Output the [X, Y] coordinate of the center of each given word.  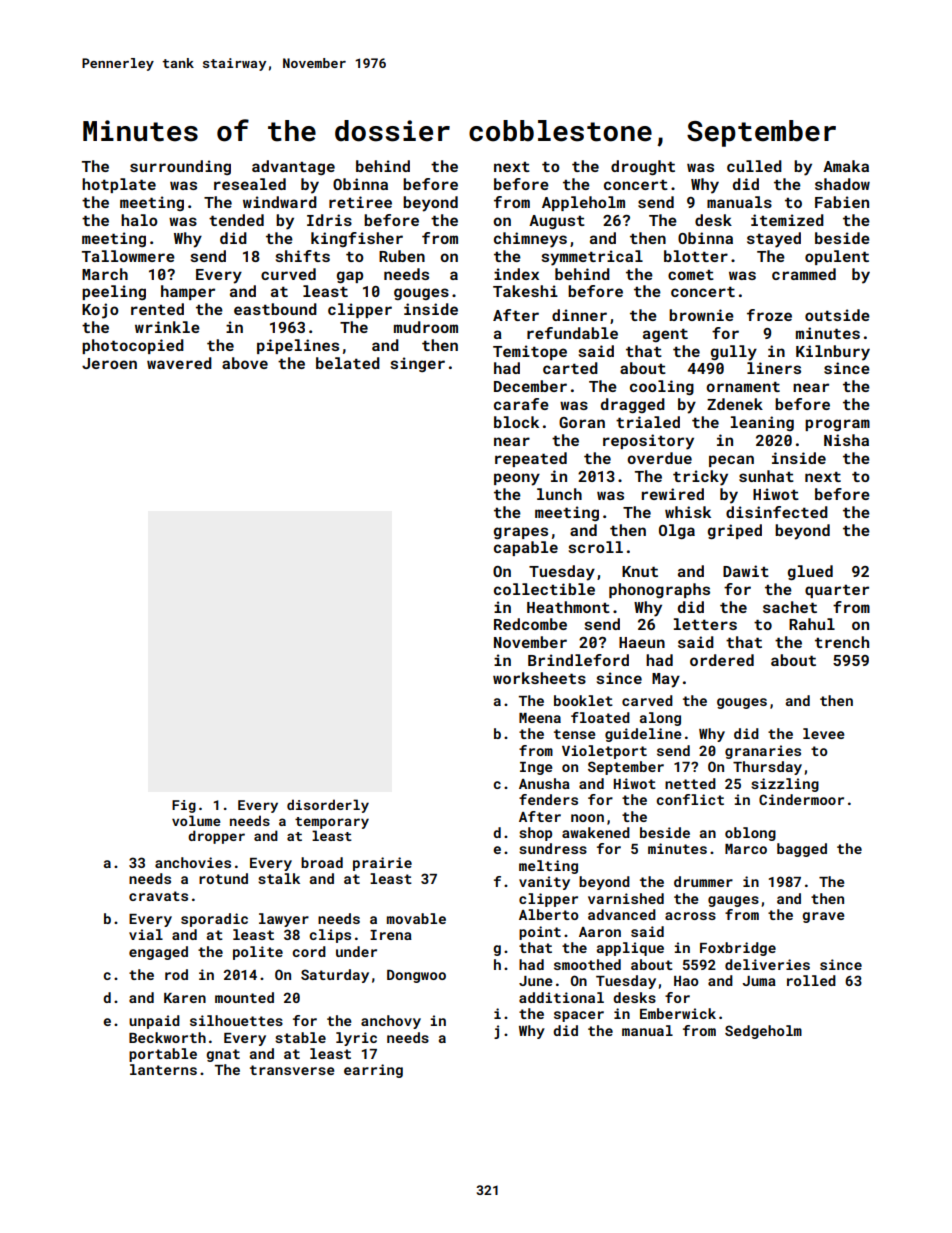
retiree [360, 202]
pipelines [298, 346]
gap [350, 277]
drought [643, 167]
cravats [158, 896]
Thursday [767, 768]
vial [146, 934]
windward [280, 202]
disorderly [328, 806]
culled [754, 166]
